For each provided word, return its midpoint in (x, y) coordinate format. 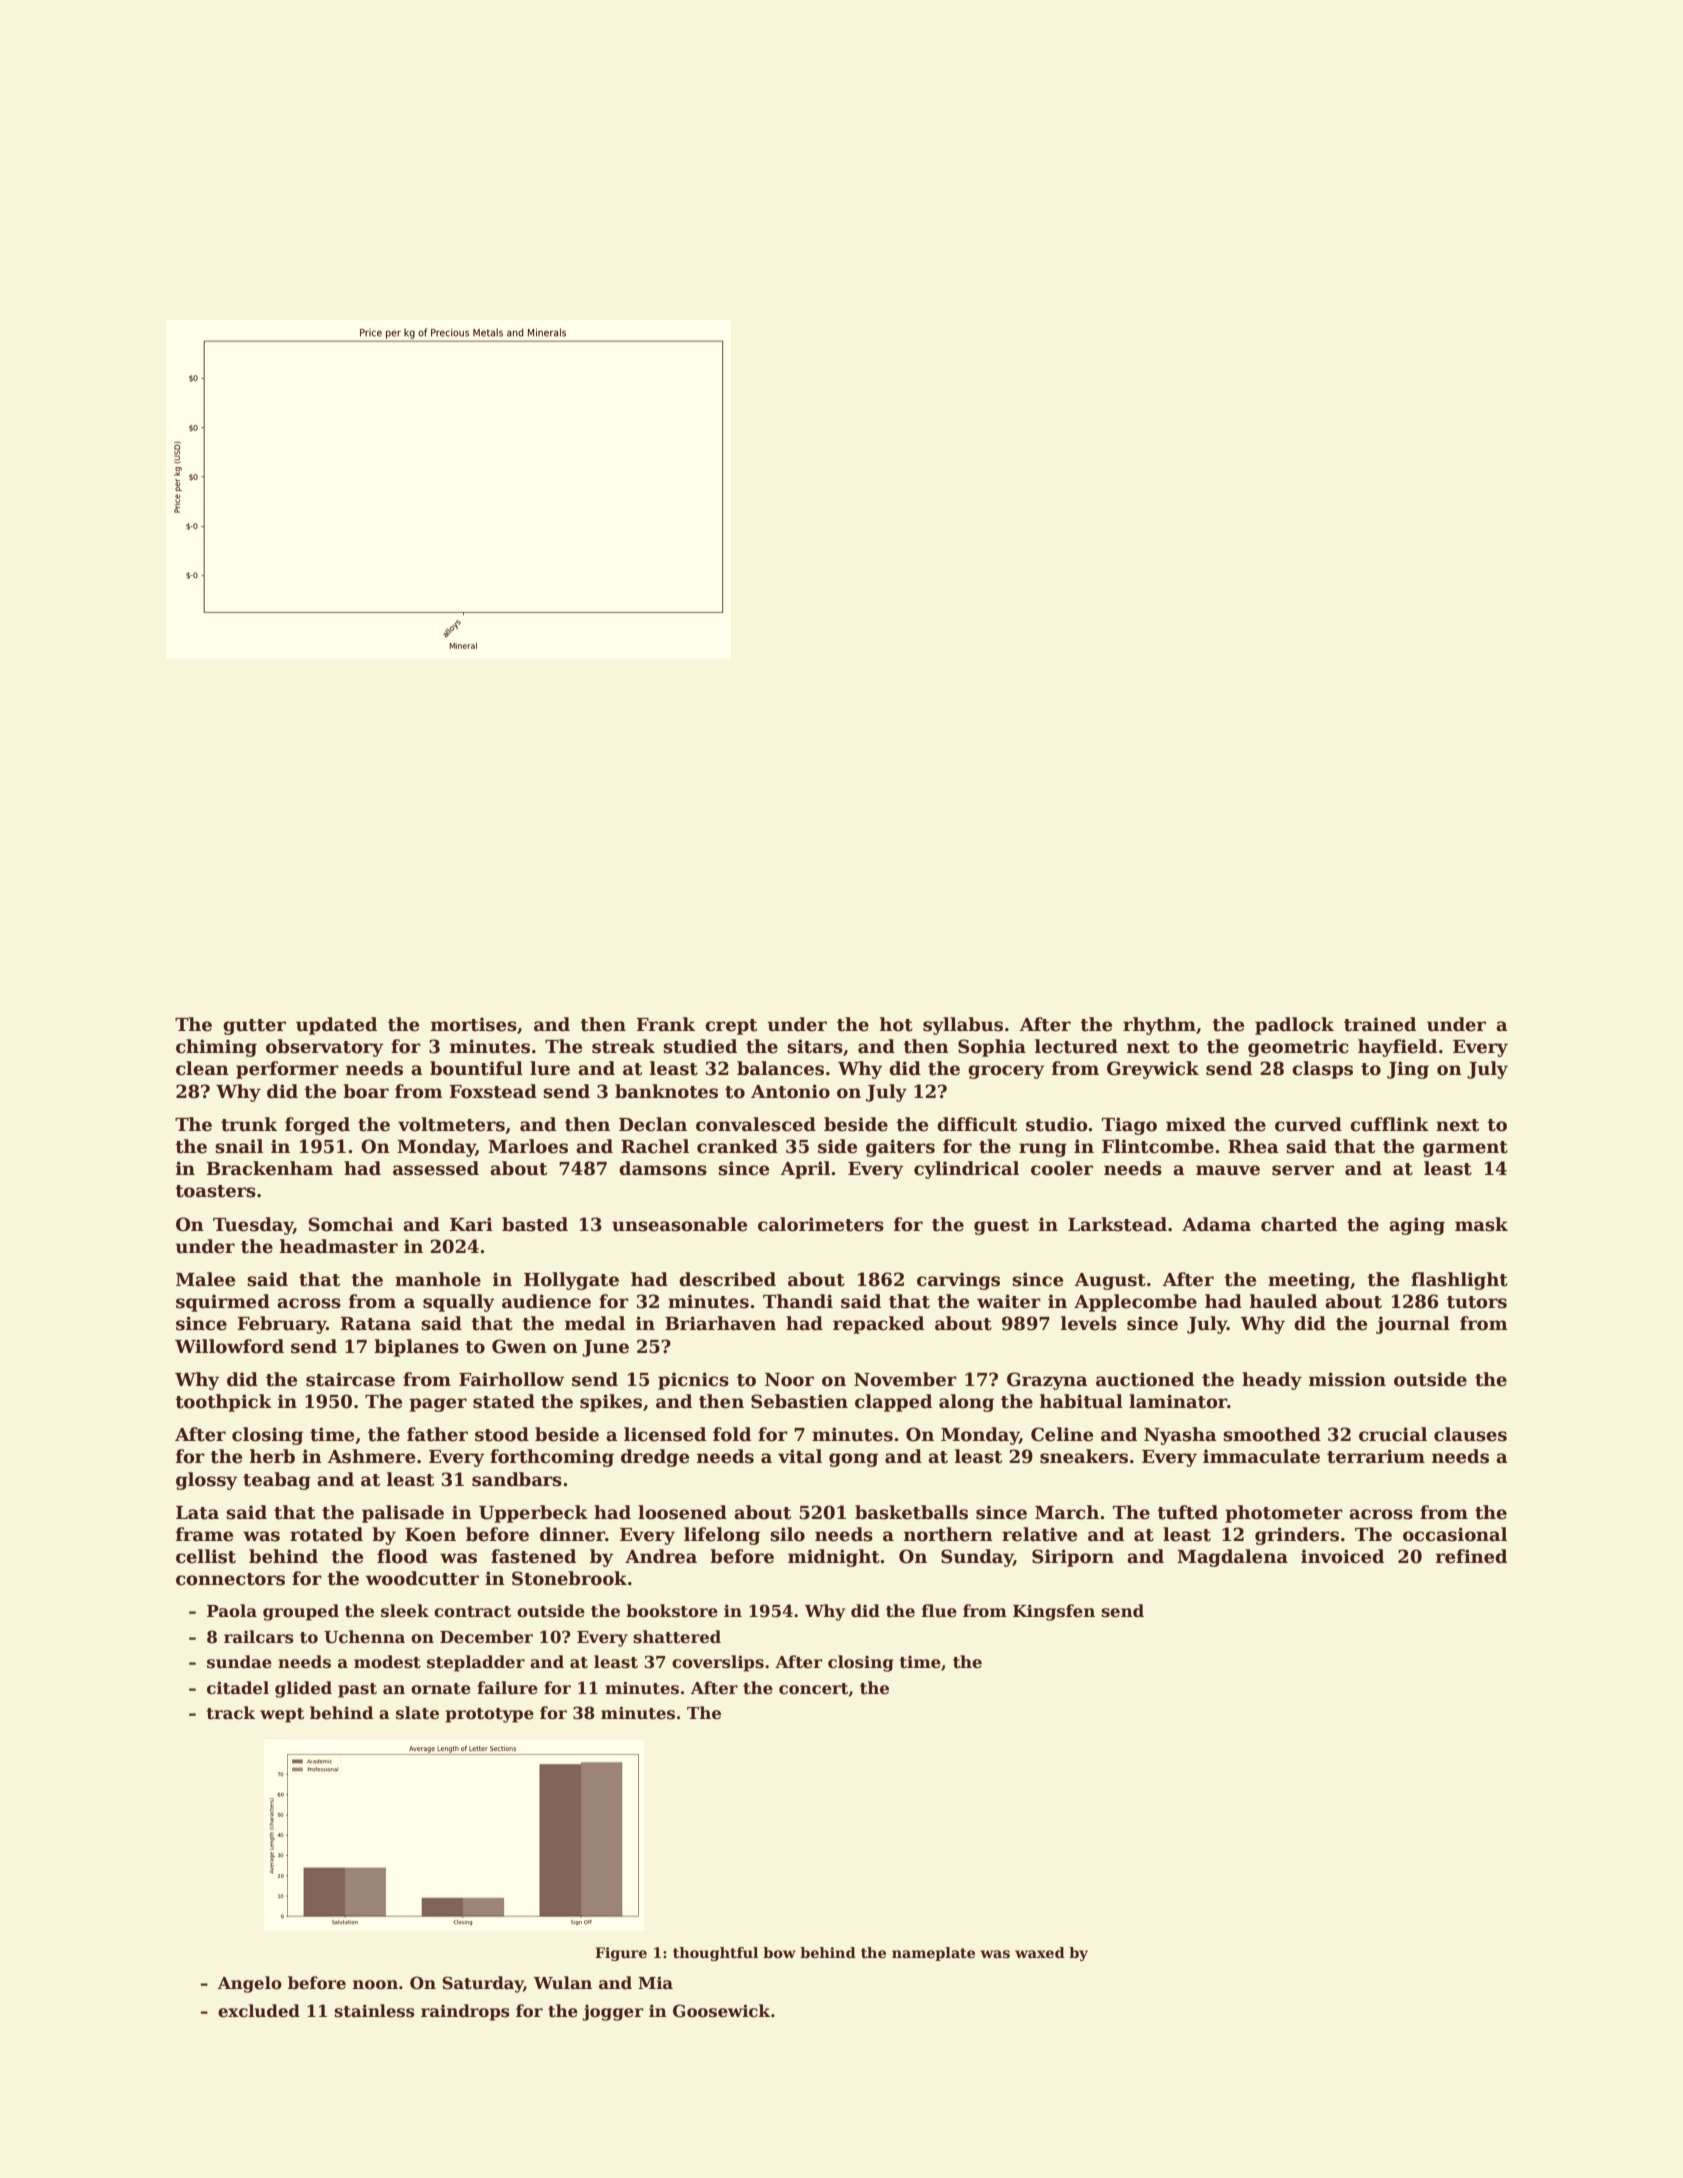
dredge (655, 1458)
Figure (621, 1954)
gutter (254, 1027)
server (1303, 1170)
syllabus (963, 1026)
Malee (205, 1279)
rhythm (1159, 1026)
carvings (958, 1281)
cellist (206, 1556)
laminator (1178, 1401)
